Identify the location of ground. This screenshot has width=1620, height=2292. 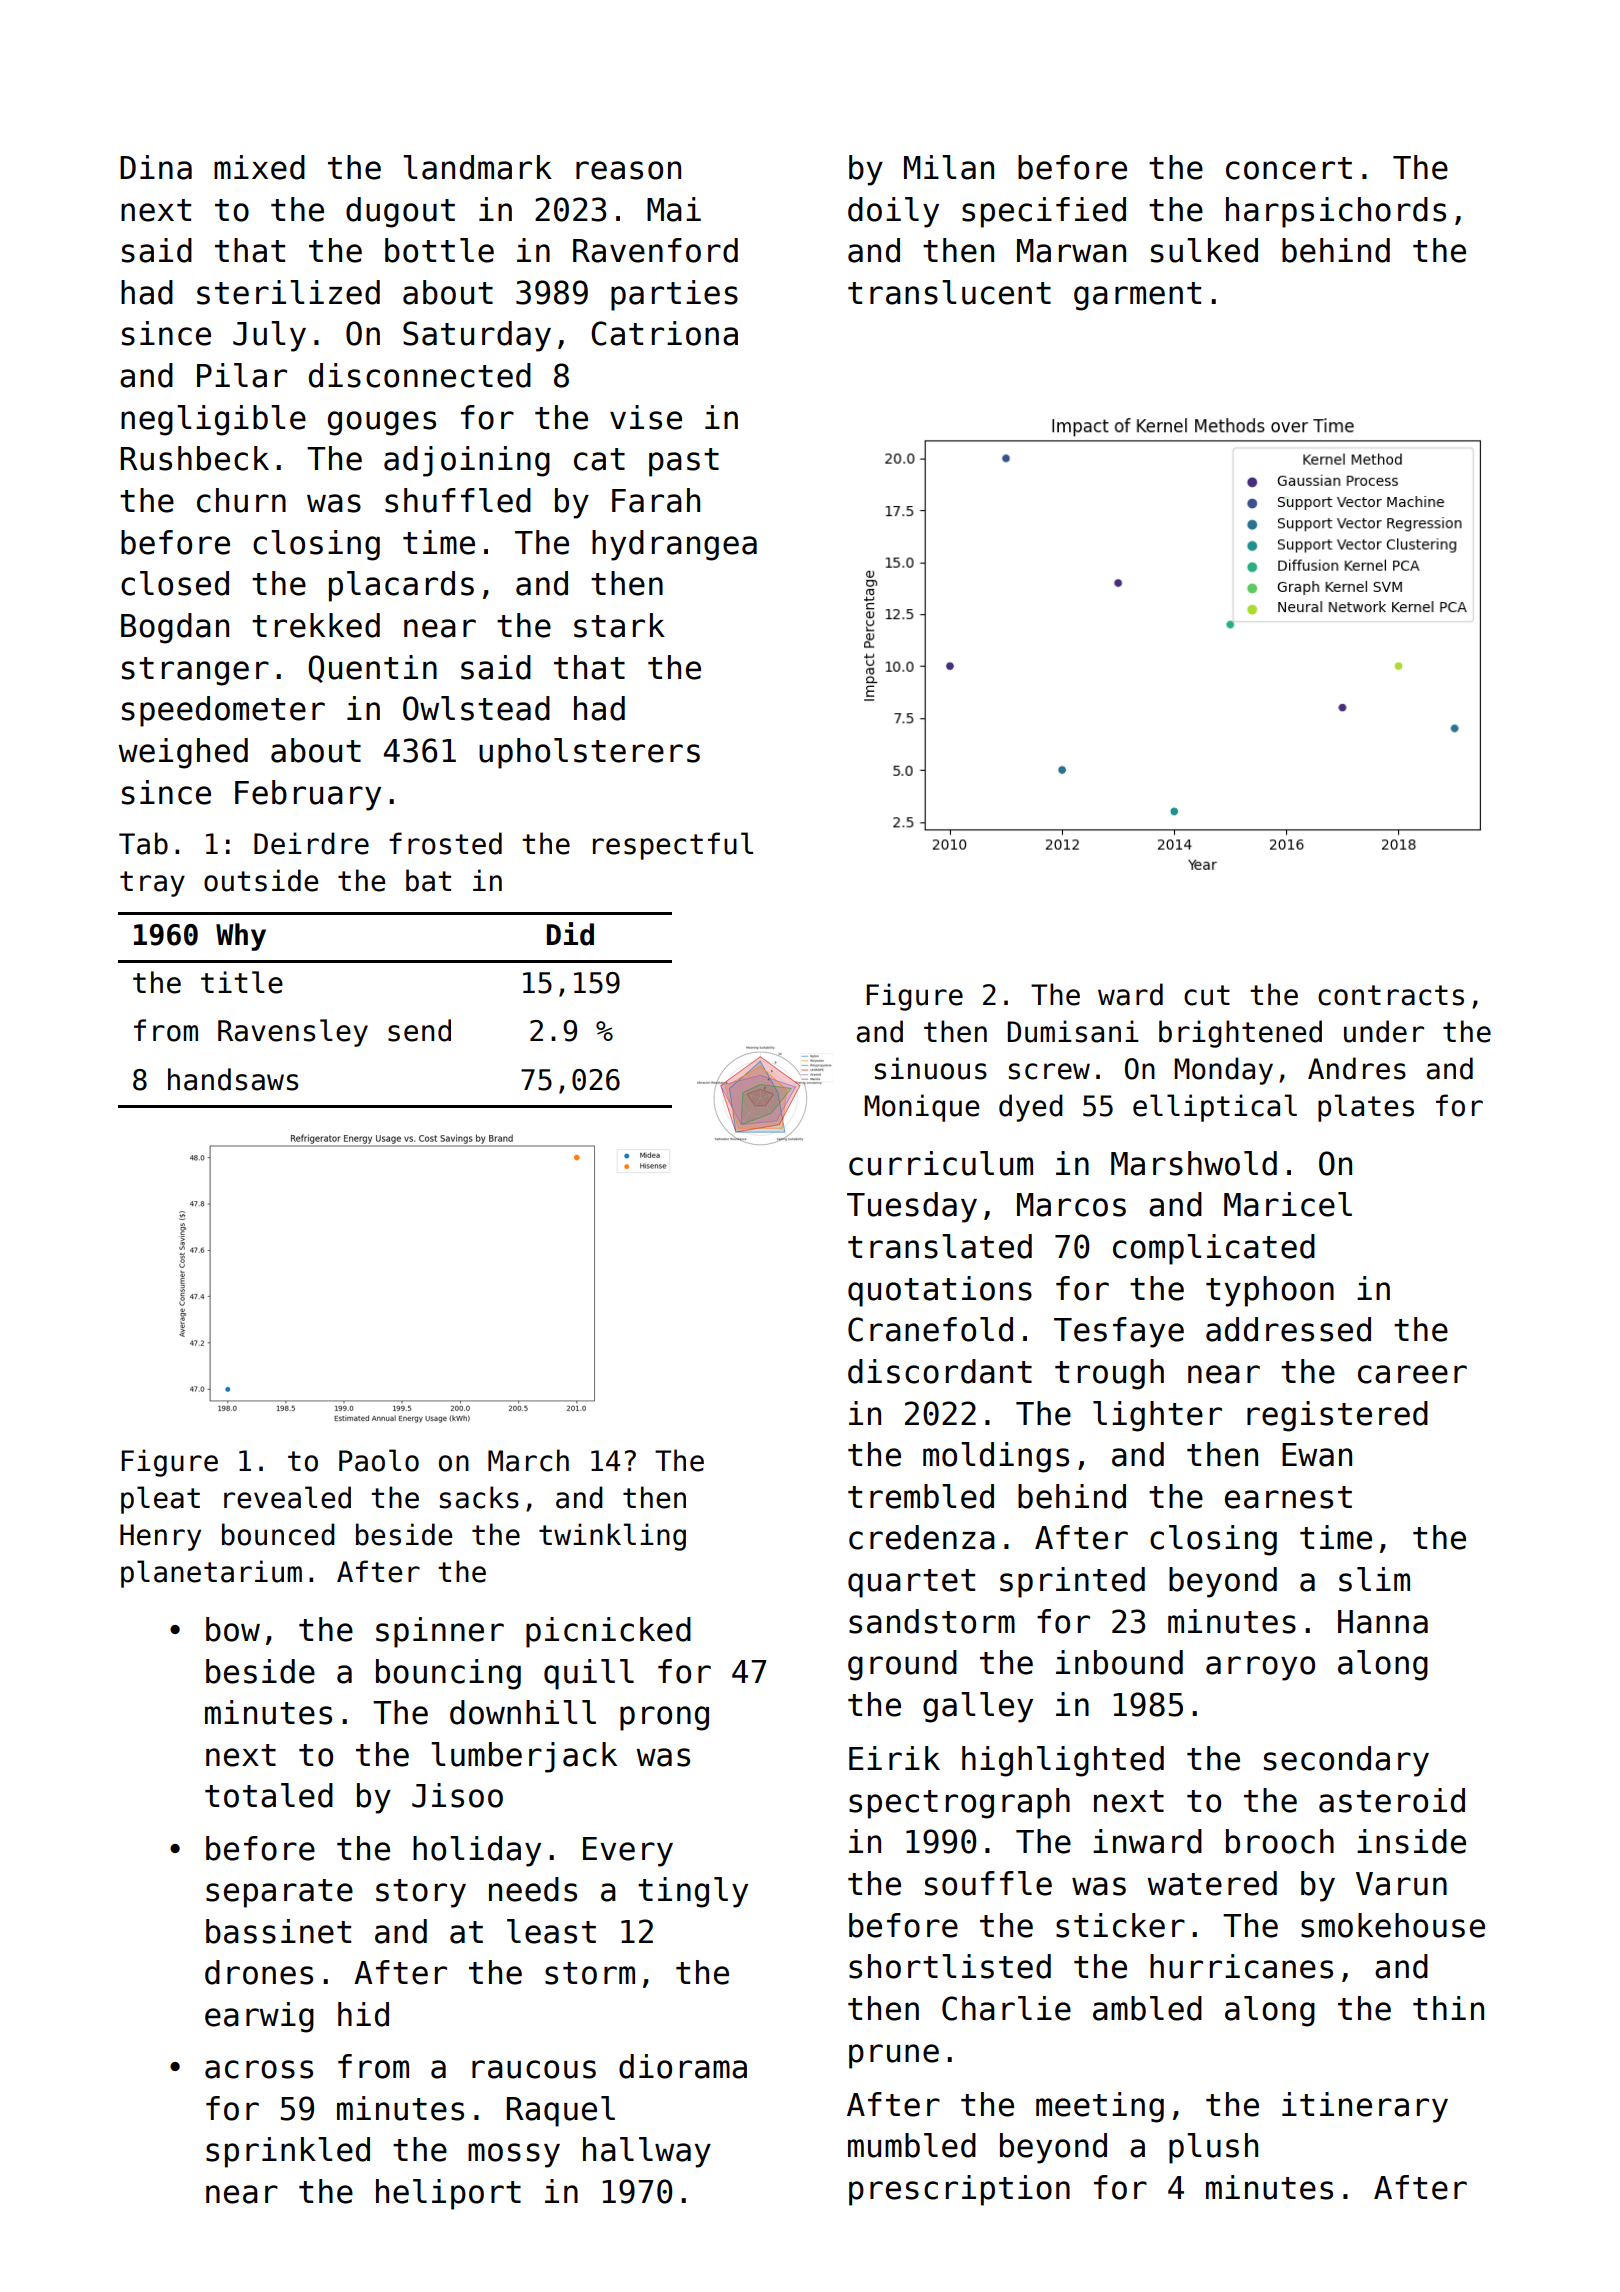
(902, 1665).
